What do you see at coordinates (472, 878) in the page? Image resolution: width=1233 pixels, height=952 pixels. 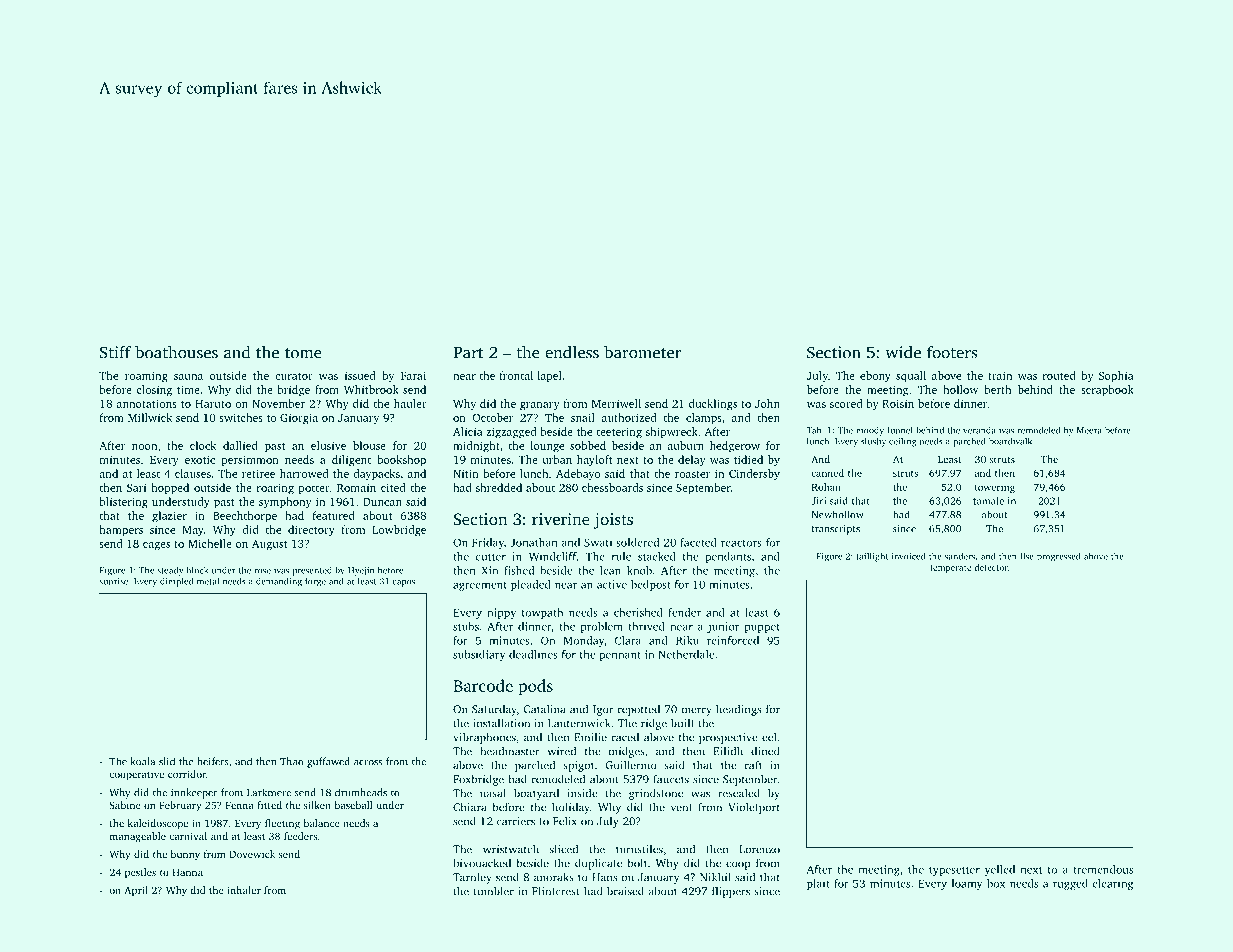 I see `Tarnley` at bounding box center [472, 878].
